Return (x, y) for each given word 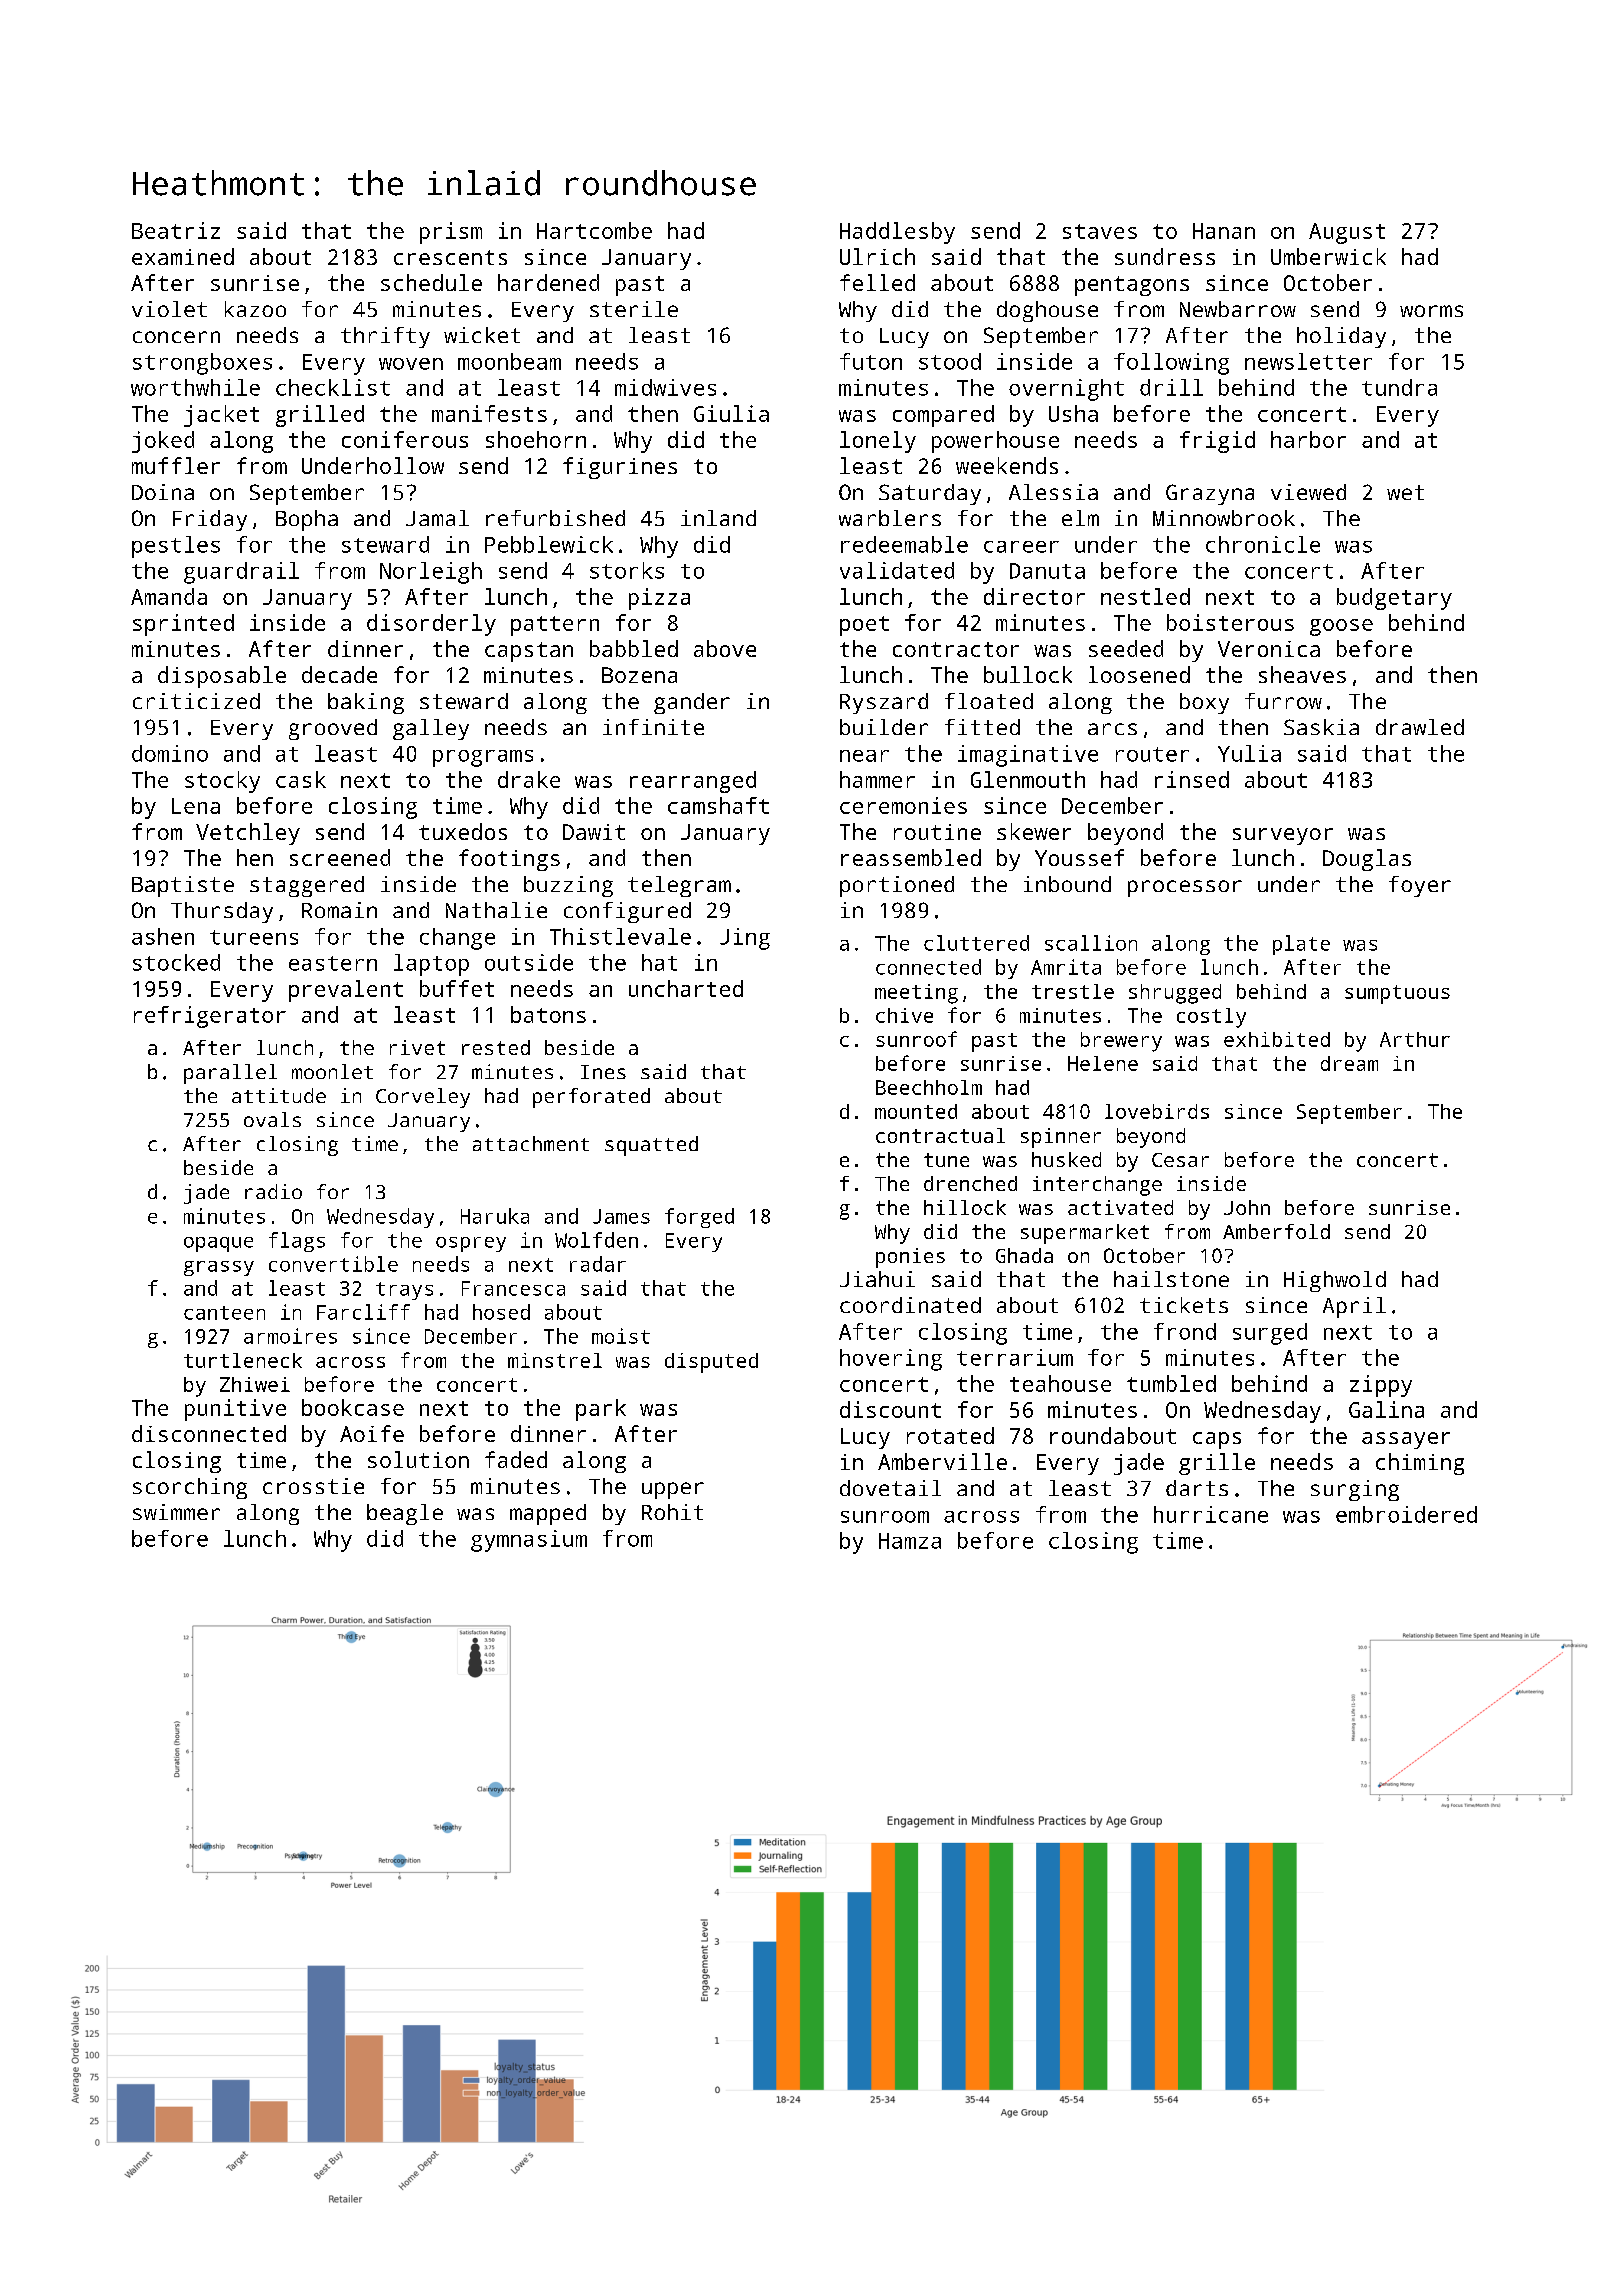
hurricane (1211, 1514)
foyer (1420, 886)
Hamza (910, 1541)
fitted (982, 727)
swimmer (176, 1512)
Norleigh (431, 573)
